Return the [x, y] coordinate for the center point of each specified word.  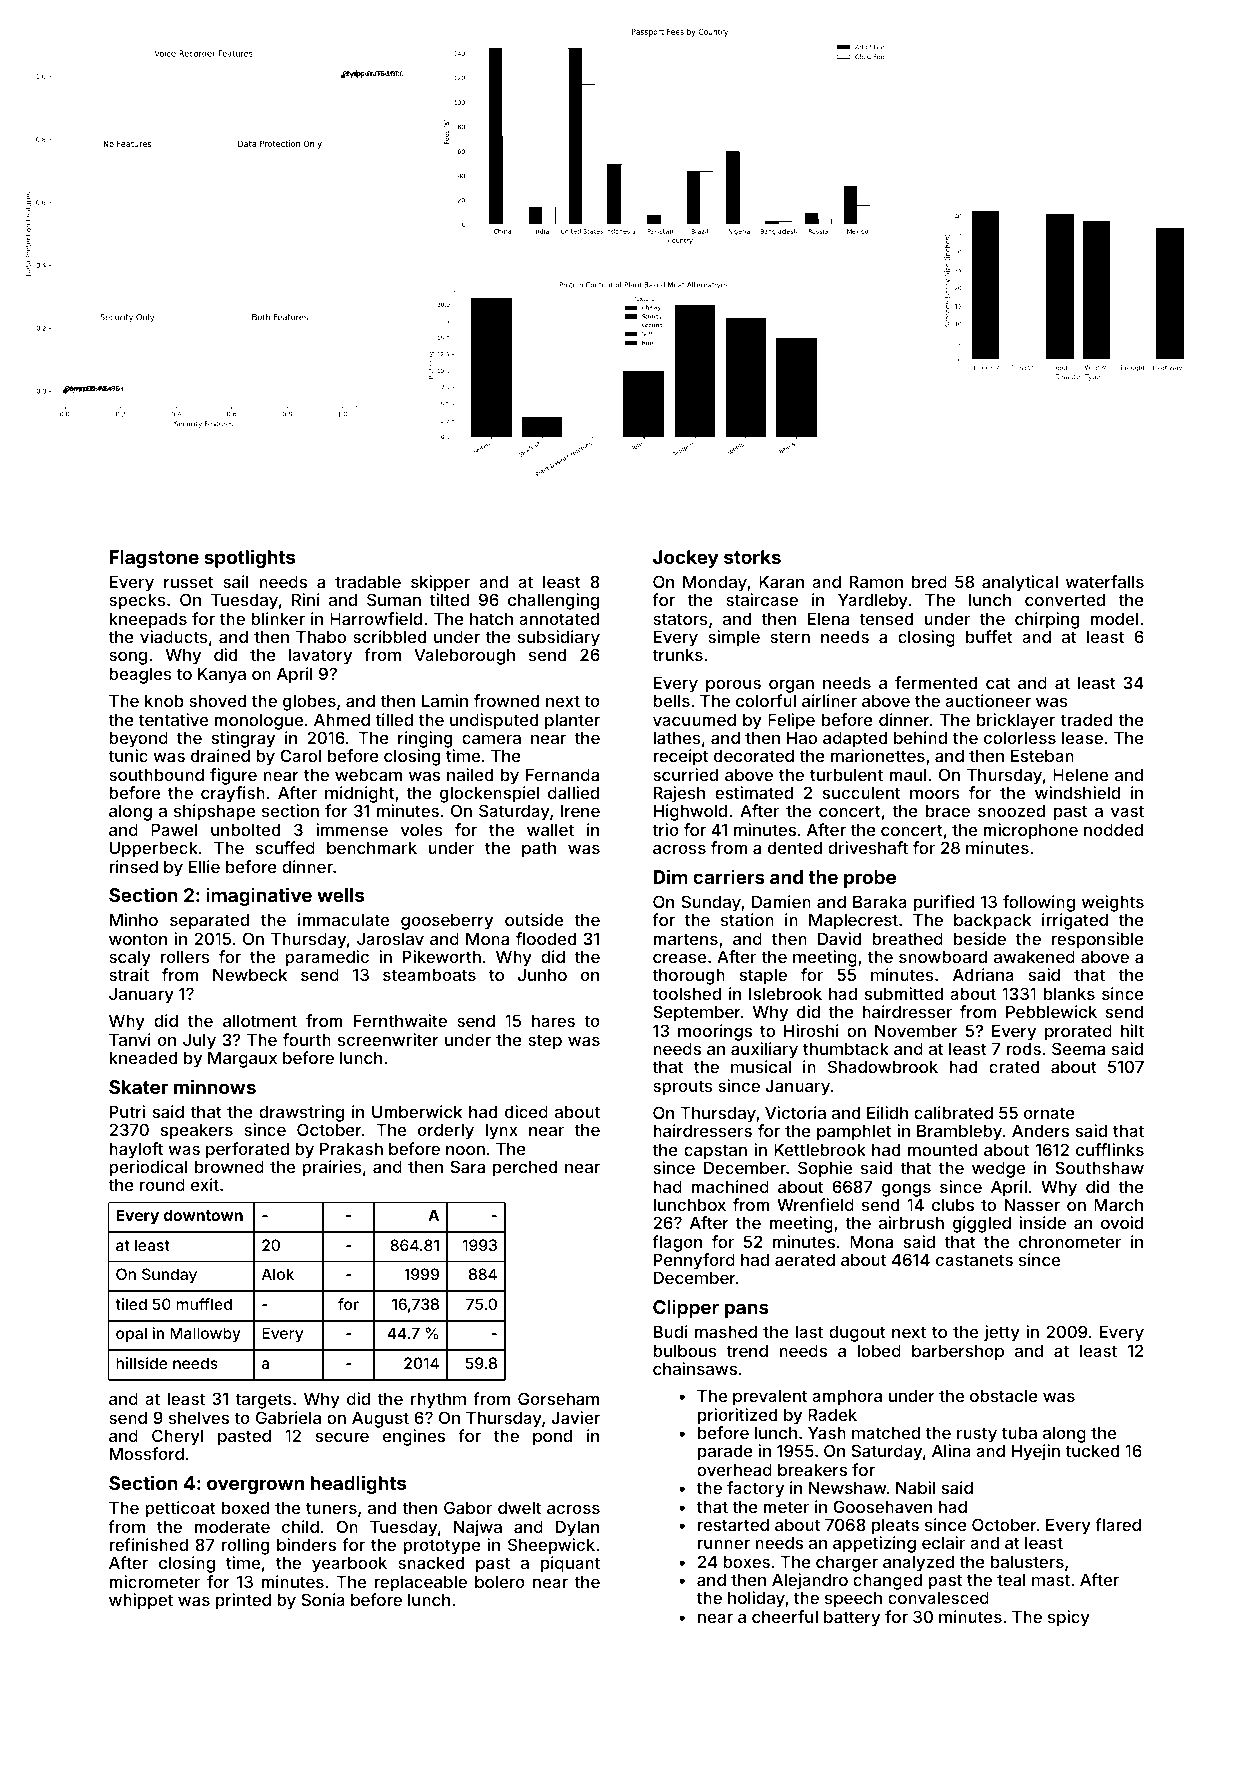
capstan [715, 1152]
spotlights [249, 558]
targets [263, 1401]
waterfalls [1105, 581]
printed [243, 1601]
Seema [1078, 1048]
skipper [440, 583]
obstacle [1004, 1395]
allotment [260, 1020]
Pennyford [694, 1261]
